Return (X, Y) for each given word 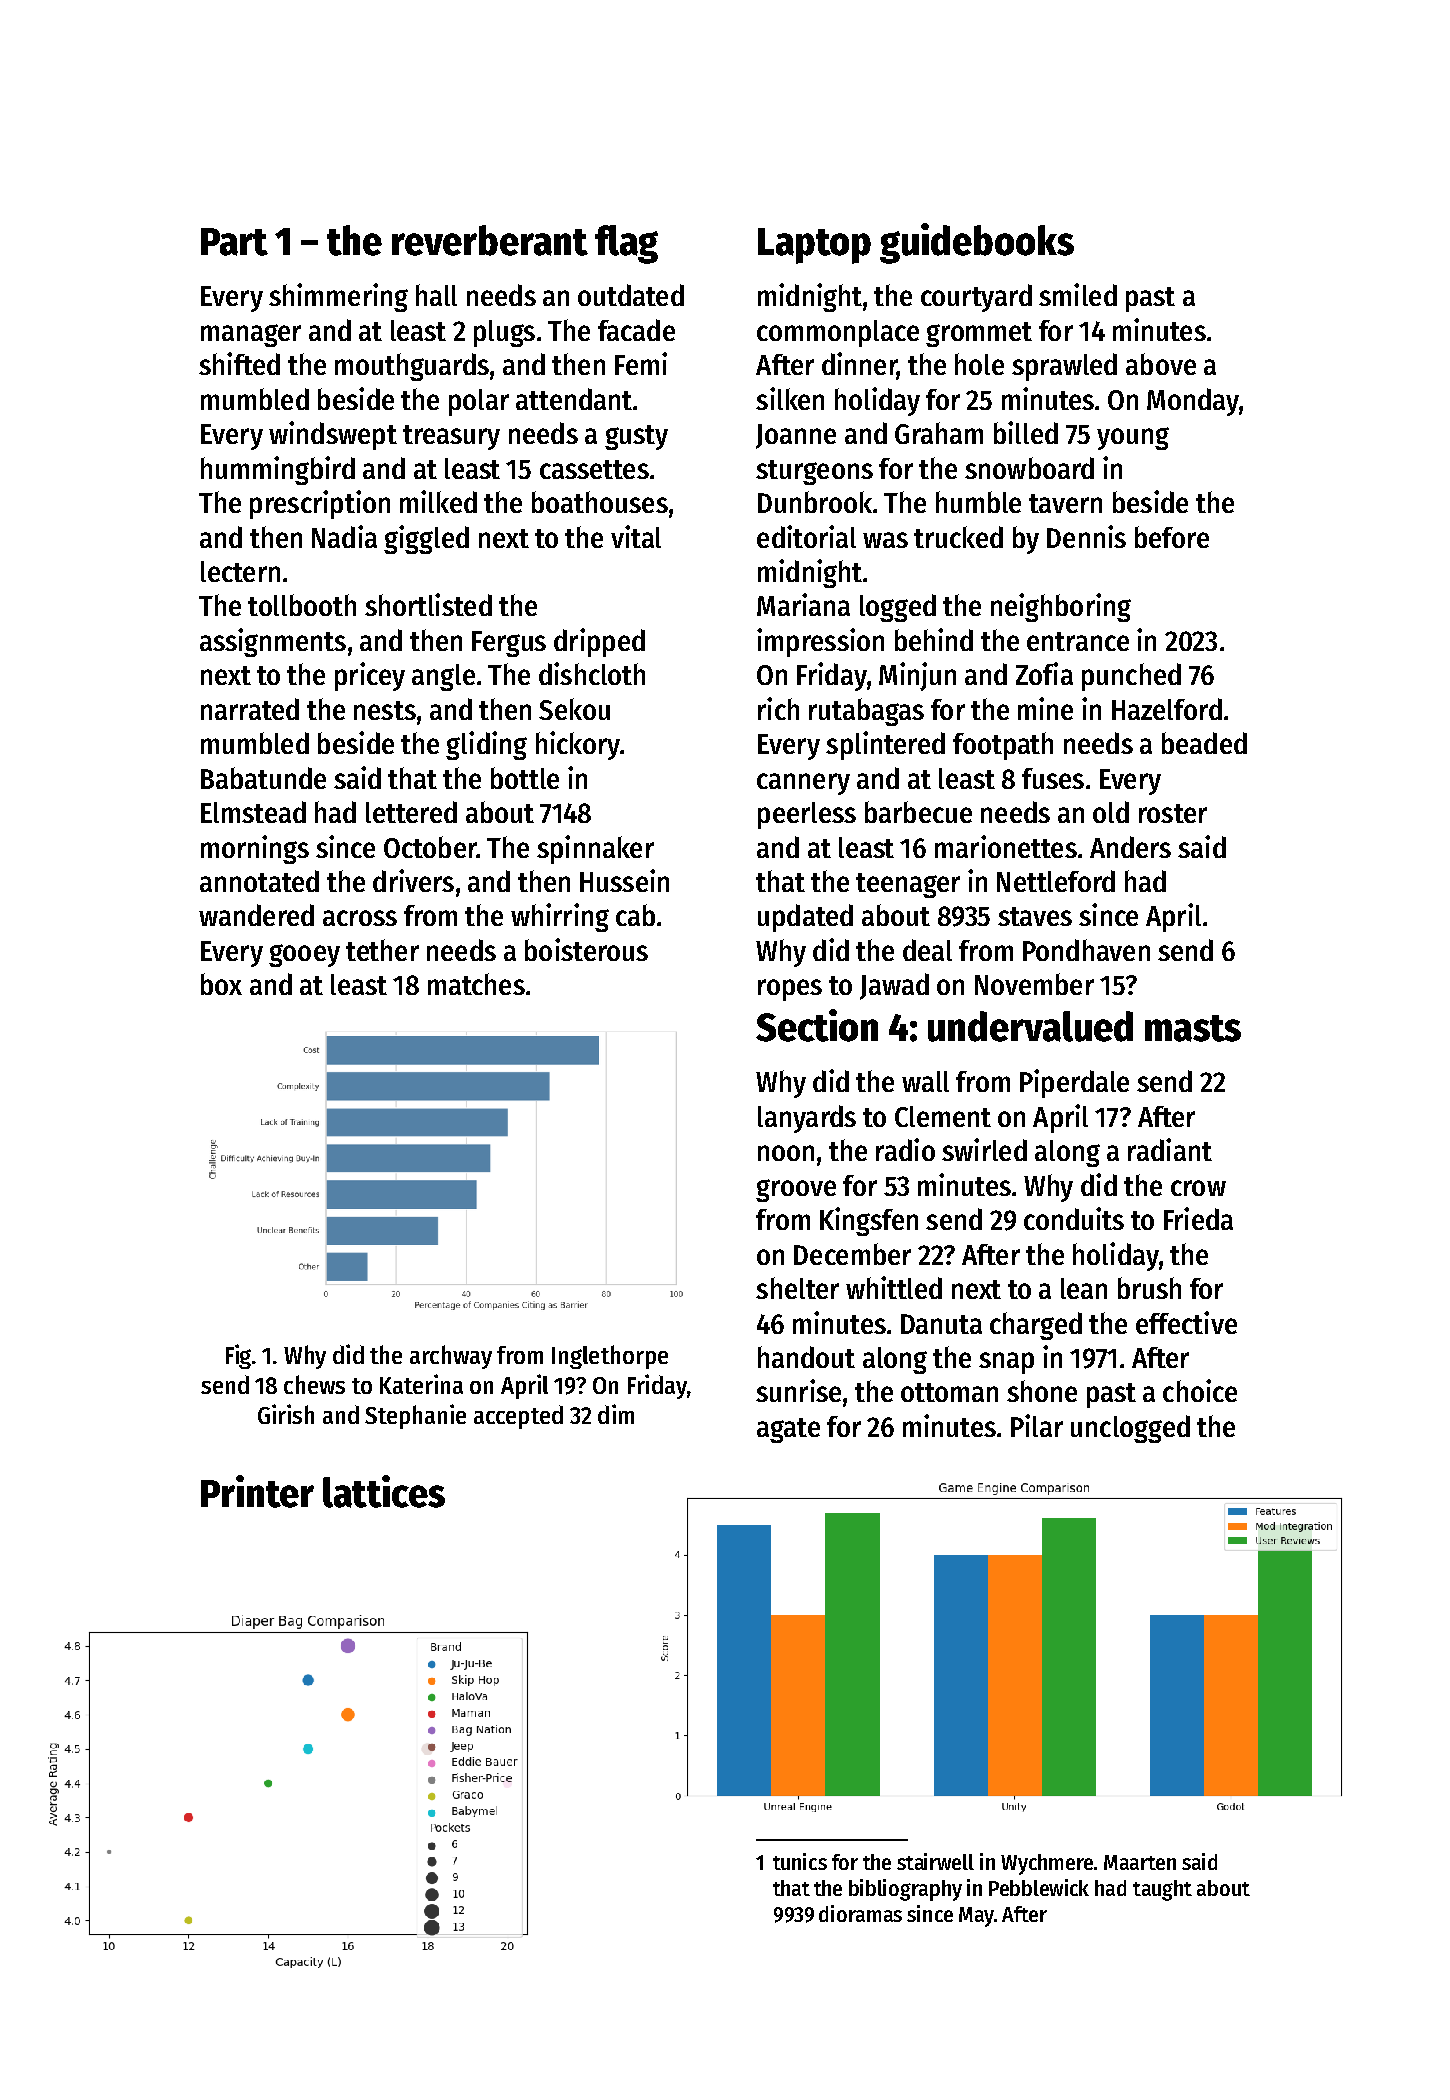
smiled (1078, 294)
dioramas (860, 1913)
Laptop (814, 246)
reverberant (490, 240)
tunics (800, 1861)
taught (1162, 1890)
